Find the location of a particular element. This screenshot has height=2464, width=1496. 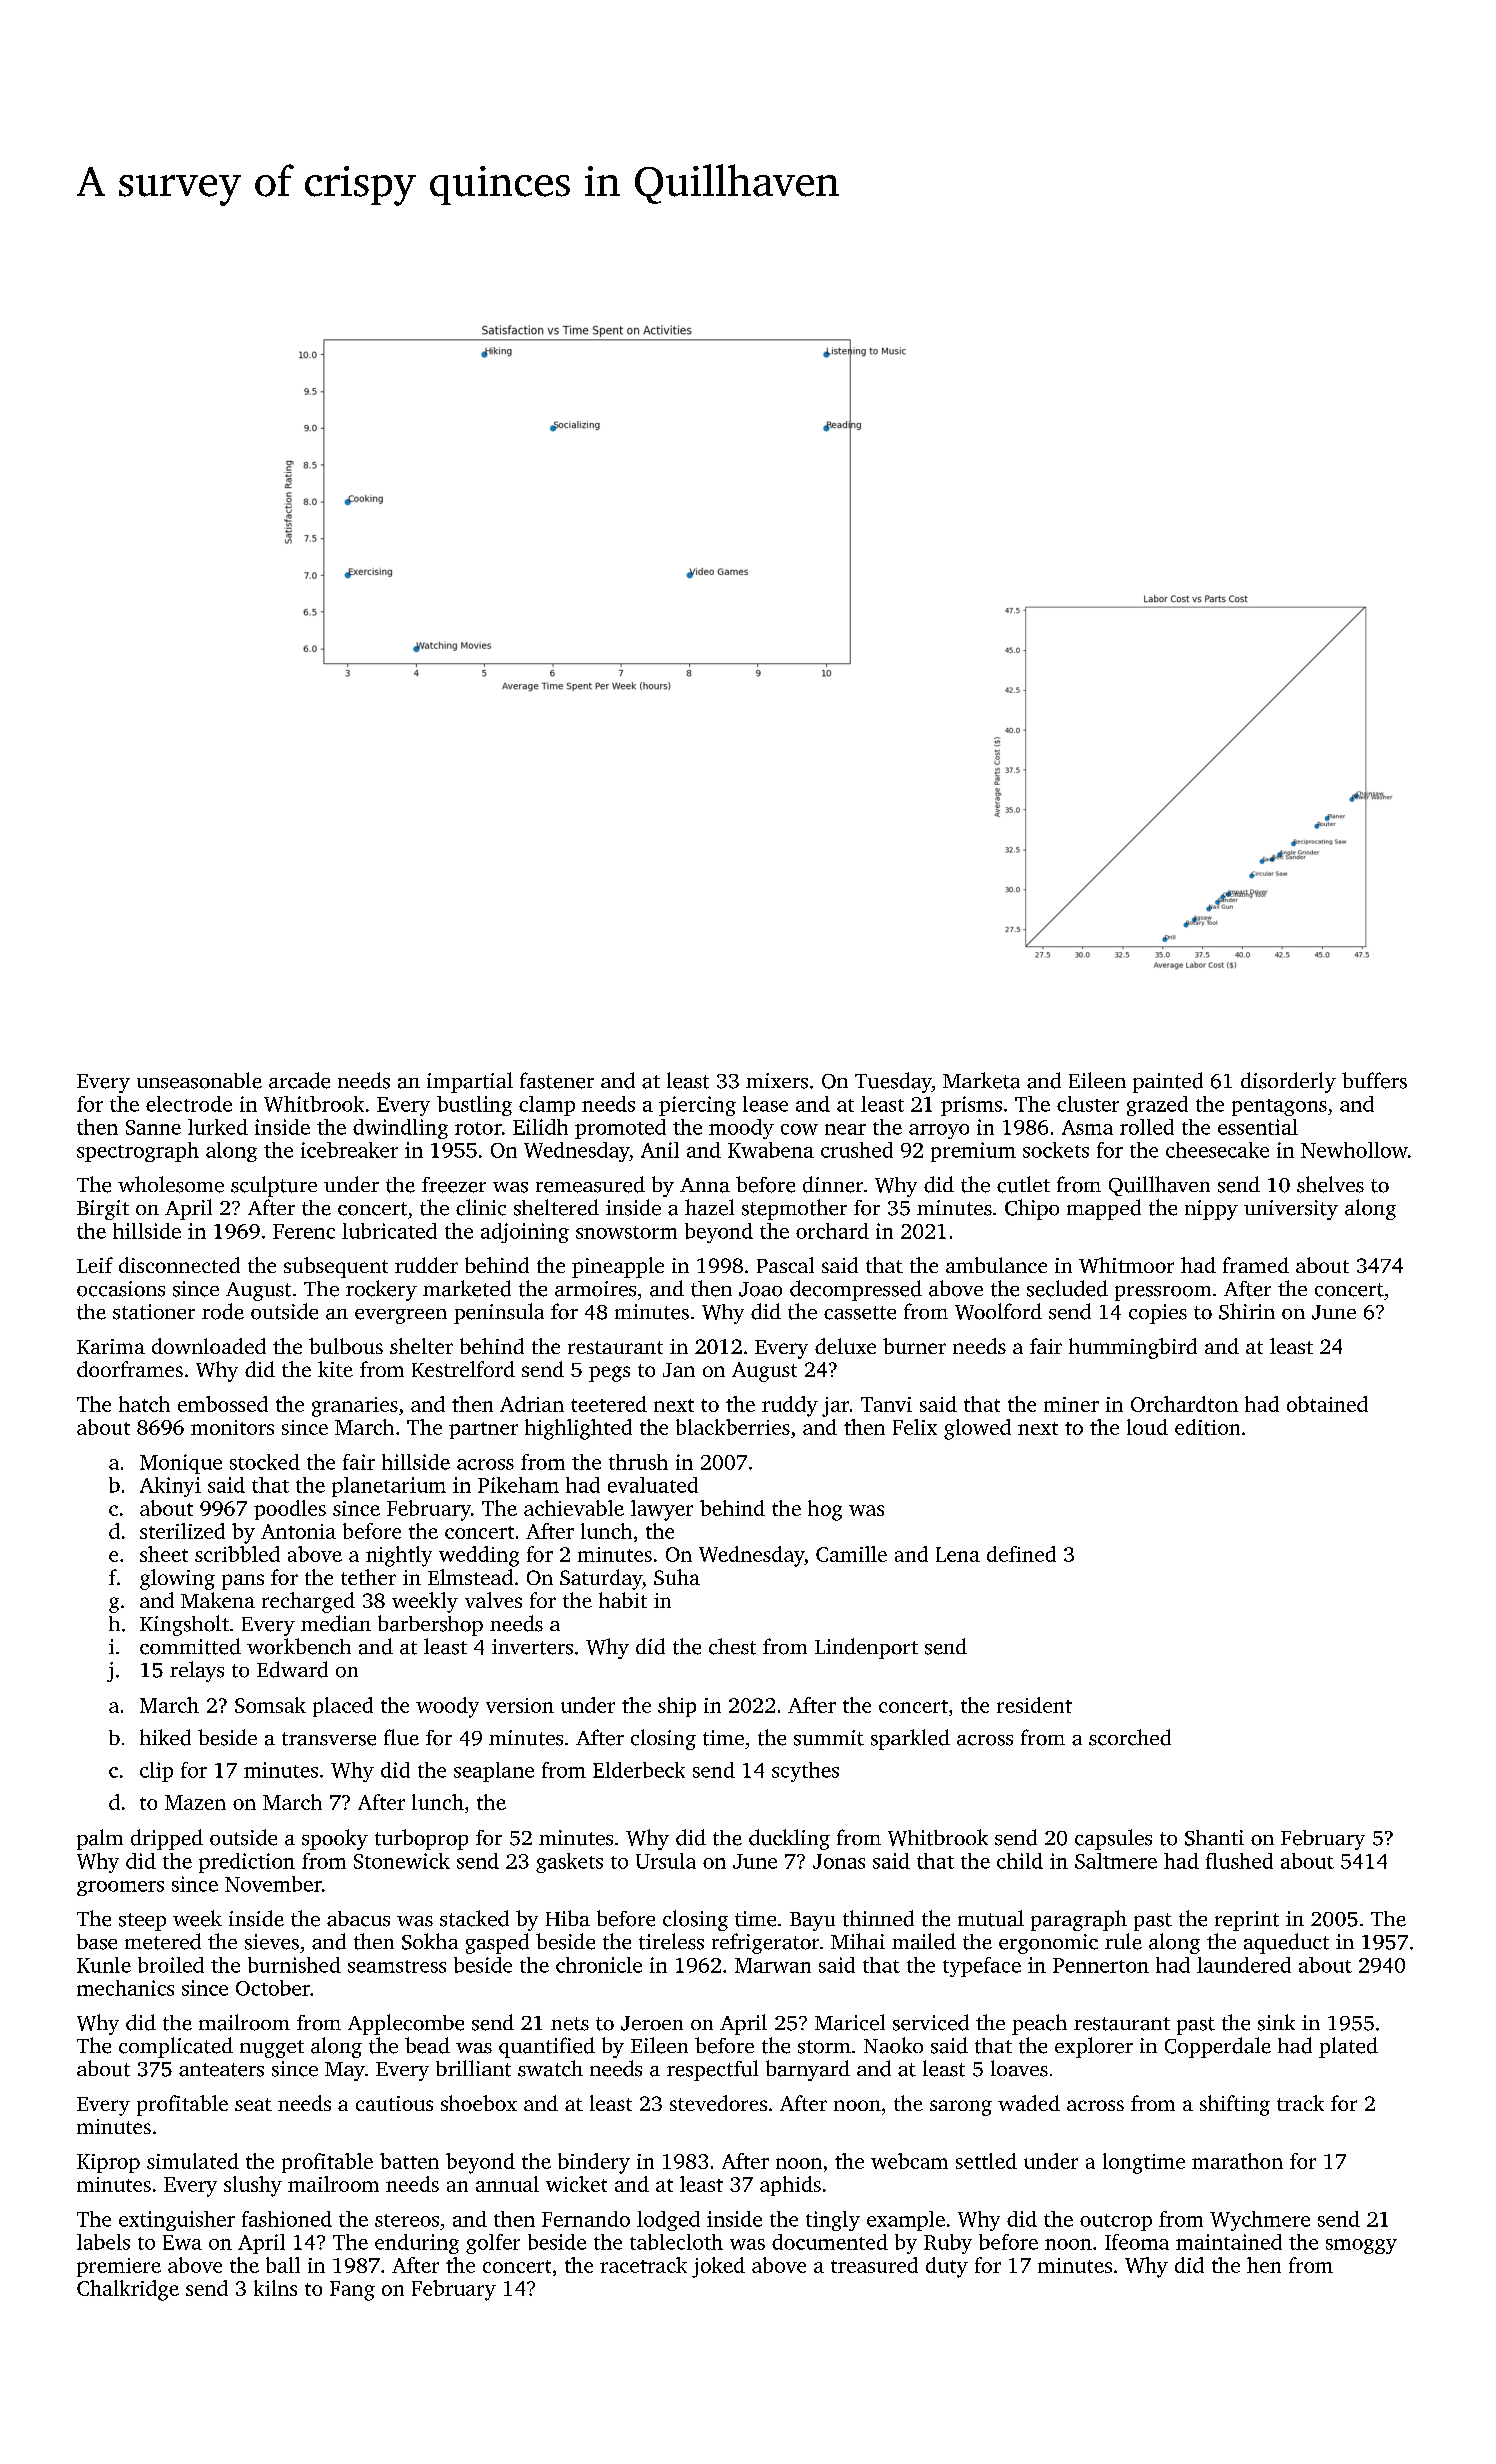

hiked is located at coordinates (165, 1737).
